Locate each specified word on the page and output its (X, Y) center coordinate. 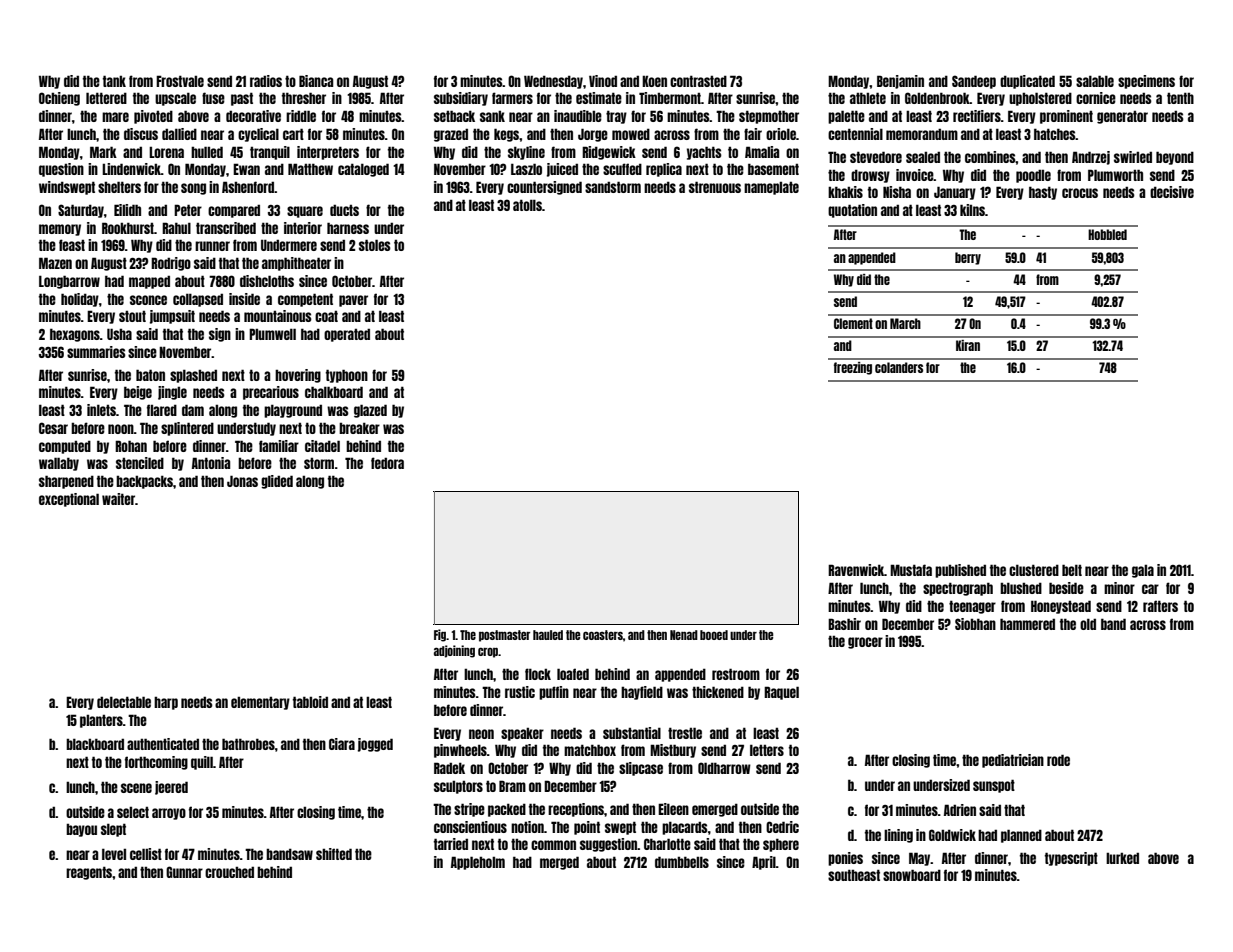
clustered (1034, 570)
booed (714, 635)
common (553, 845)
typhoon (347, 376)
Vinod (603, 81)
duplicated (1027, 82)
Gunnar (184, 872)
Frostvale (180, 81)
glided (277, 482)
